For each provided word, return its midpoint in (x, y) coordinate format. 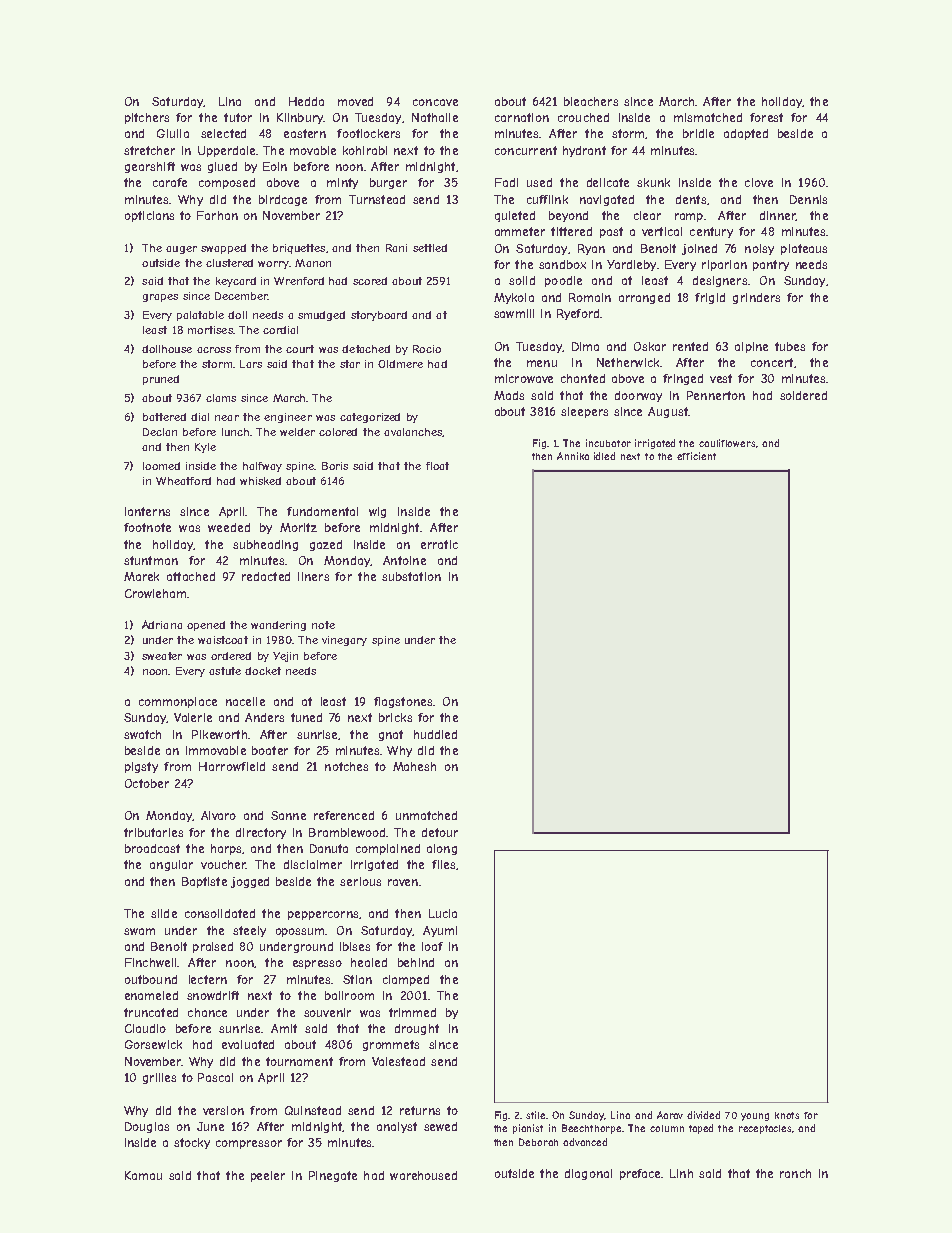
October (147, 783)
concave (435, 102)
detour (440, 832)
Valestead (398, 1061)
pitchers (147, 118)
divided (703, 1115)
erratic (439, 544)
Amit (284, 1028)
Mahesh (414, 766)
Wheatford (183, 481)
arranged (644, 298)
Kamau (143, 1175)
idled (604, 456)
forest (766, 117)
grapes (160, 298)
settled (430, 248)
